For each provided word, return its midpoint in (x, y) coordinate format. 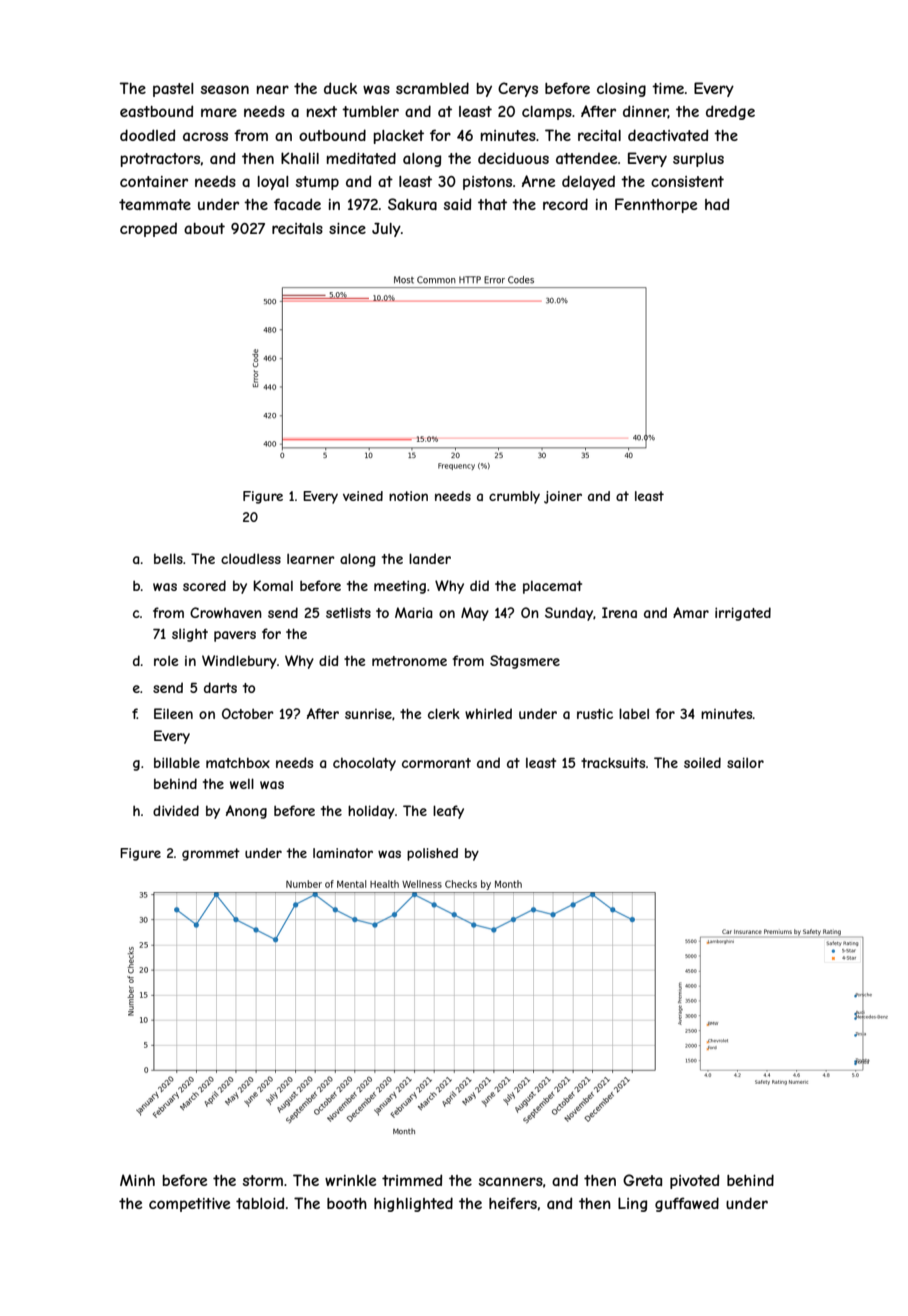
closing (621, 90)
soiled (702, 762)
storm (263, 1180)
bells (168, 558)
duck (340, 88)
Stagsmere (525, 662)
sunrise (368, 714)
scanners (511, 1181)
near (273, 89)
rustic (595, 714)
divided (176, 810)
